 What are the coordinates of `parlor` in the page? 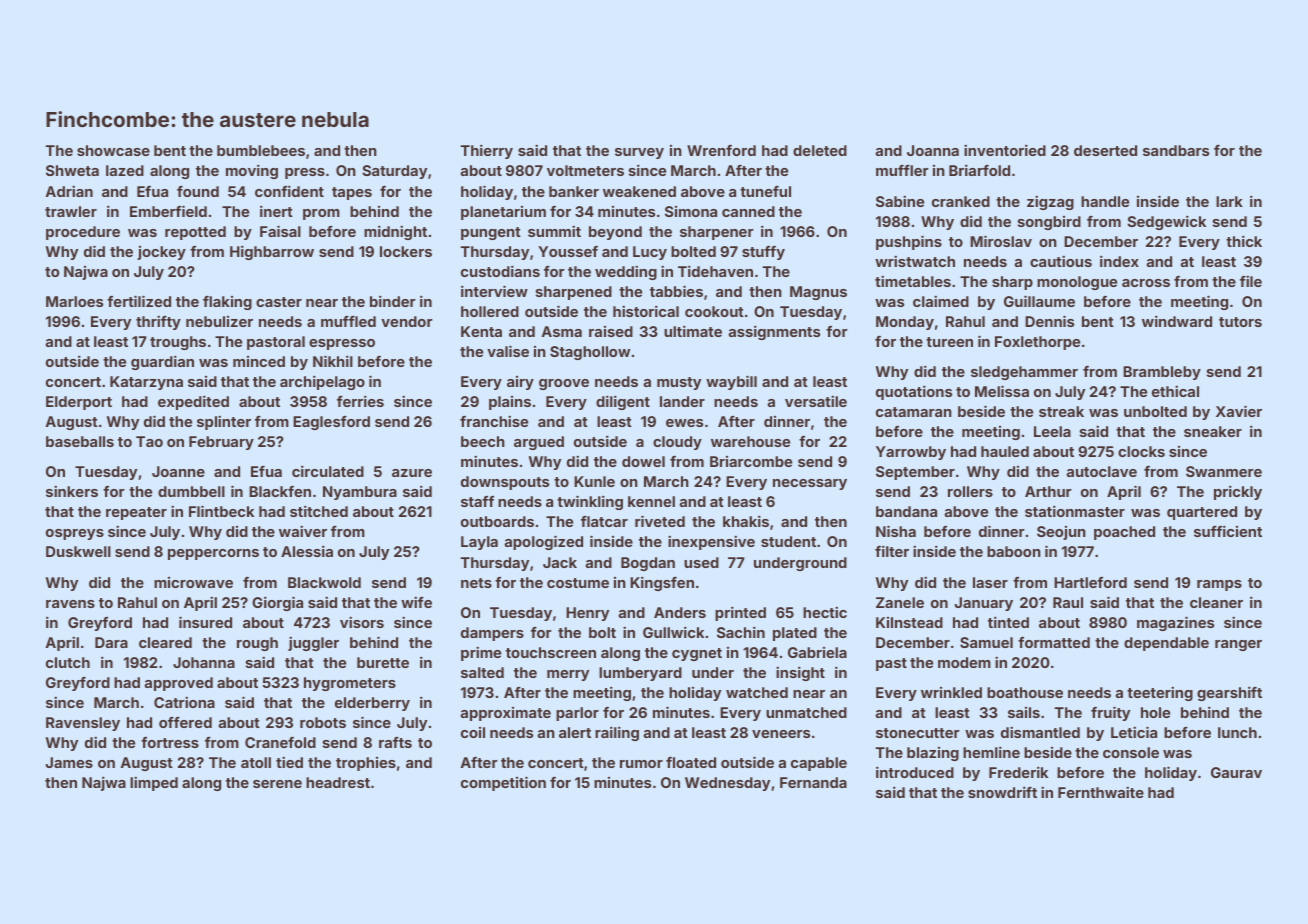 It's located at (577, 714).
